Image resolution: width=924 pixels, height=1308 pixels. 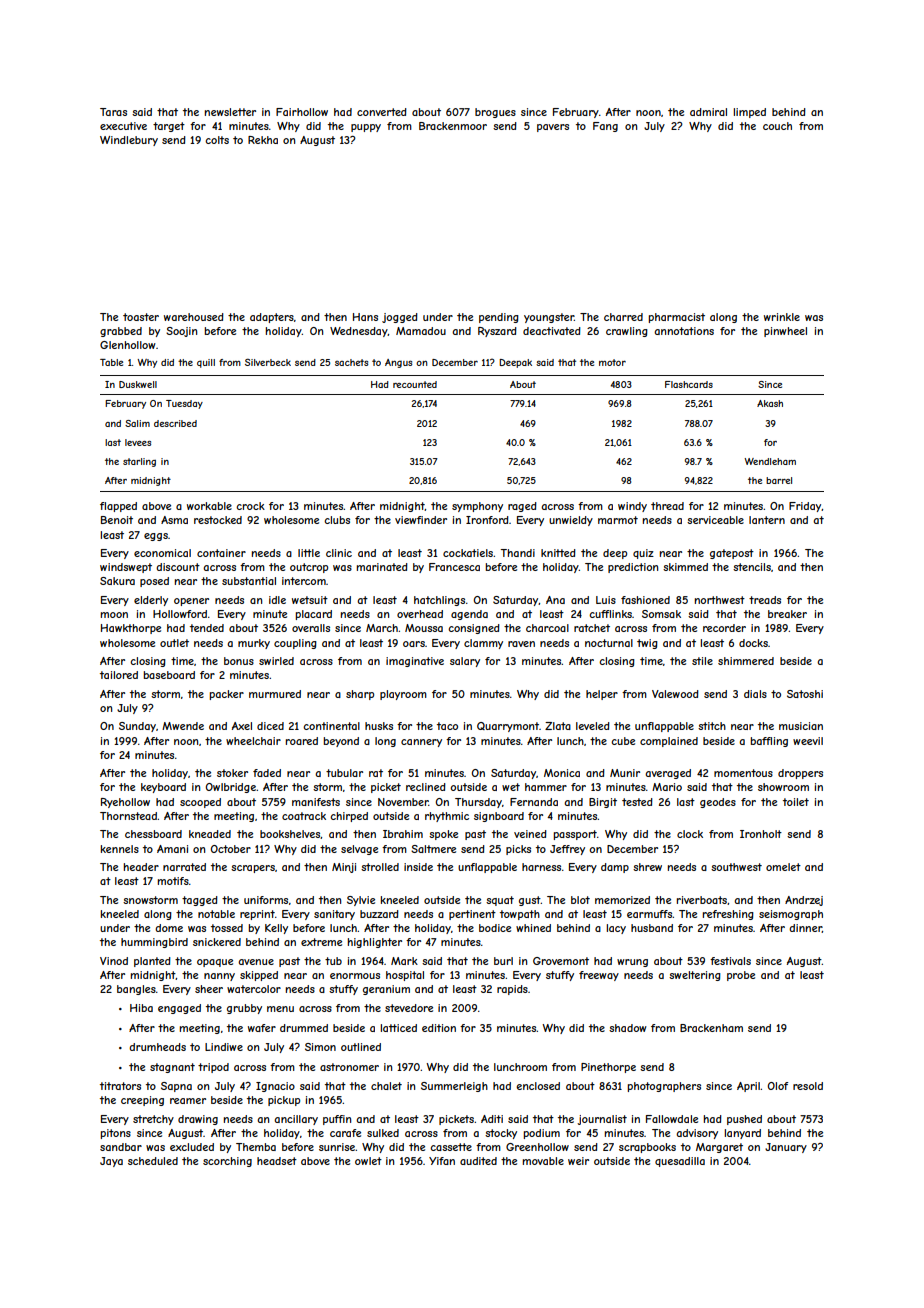 I want to click on quesadilla, so click(x=680, y=1162).
